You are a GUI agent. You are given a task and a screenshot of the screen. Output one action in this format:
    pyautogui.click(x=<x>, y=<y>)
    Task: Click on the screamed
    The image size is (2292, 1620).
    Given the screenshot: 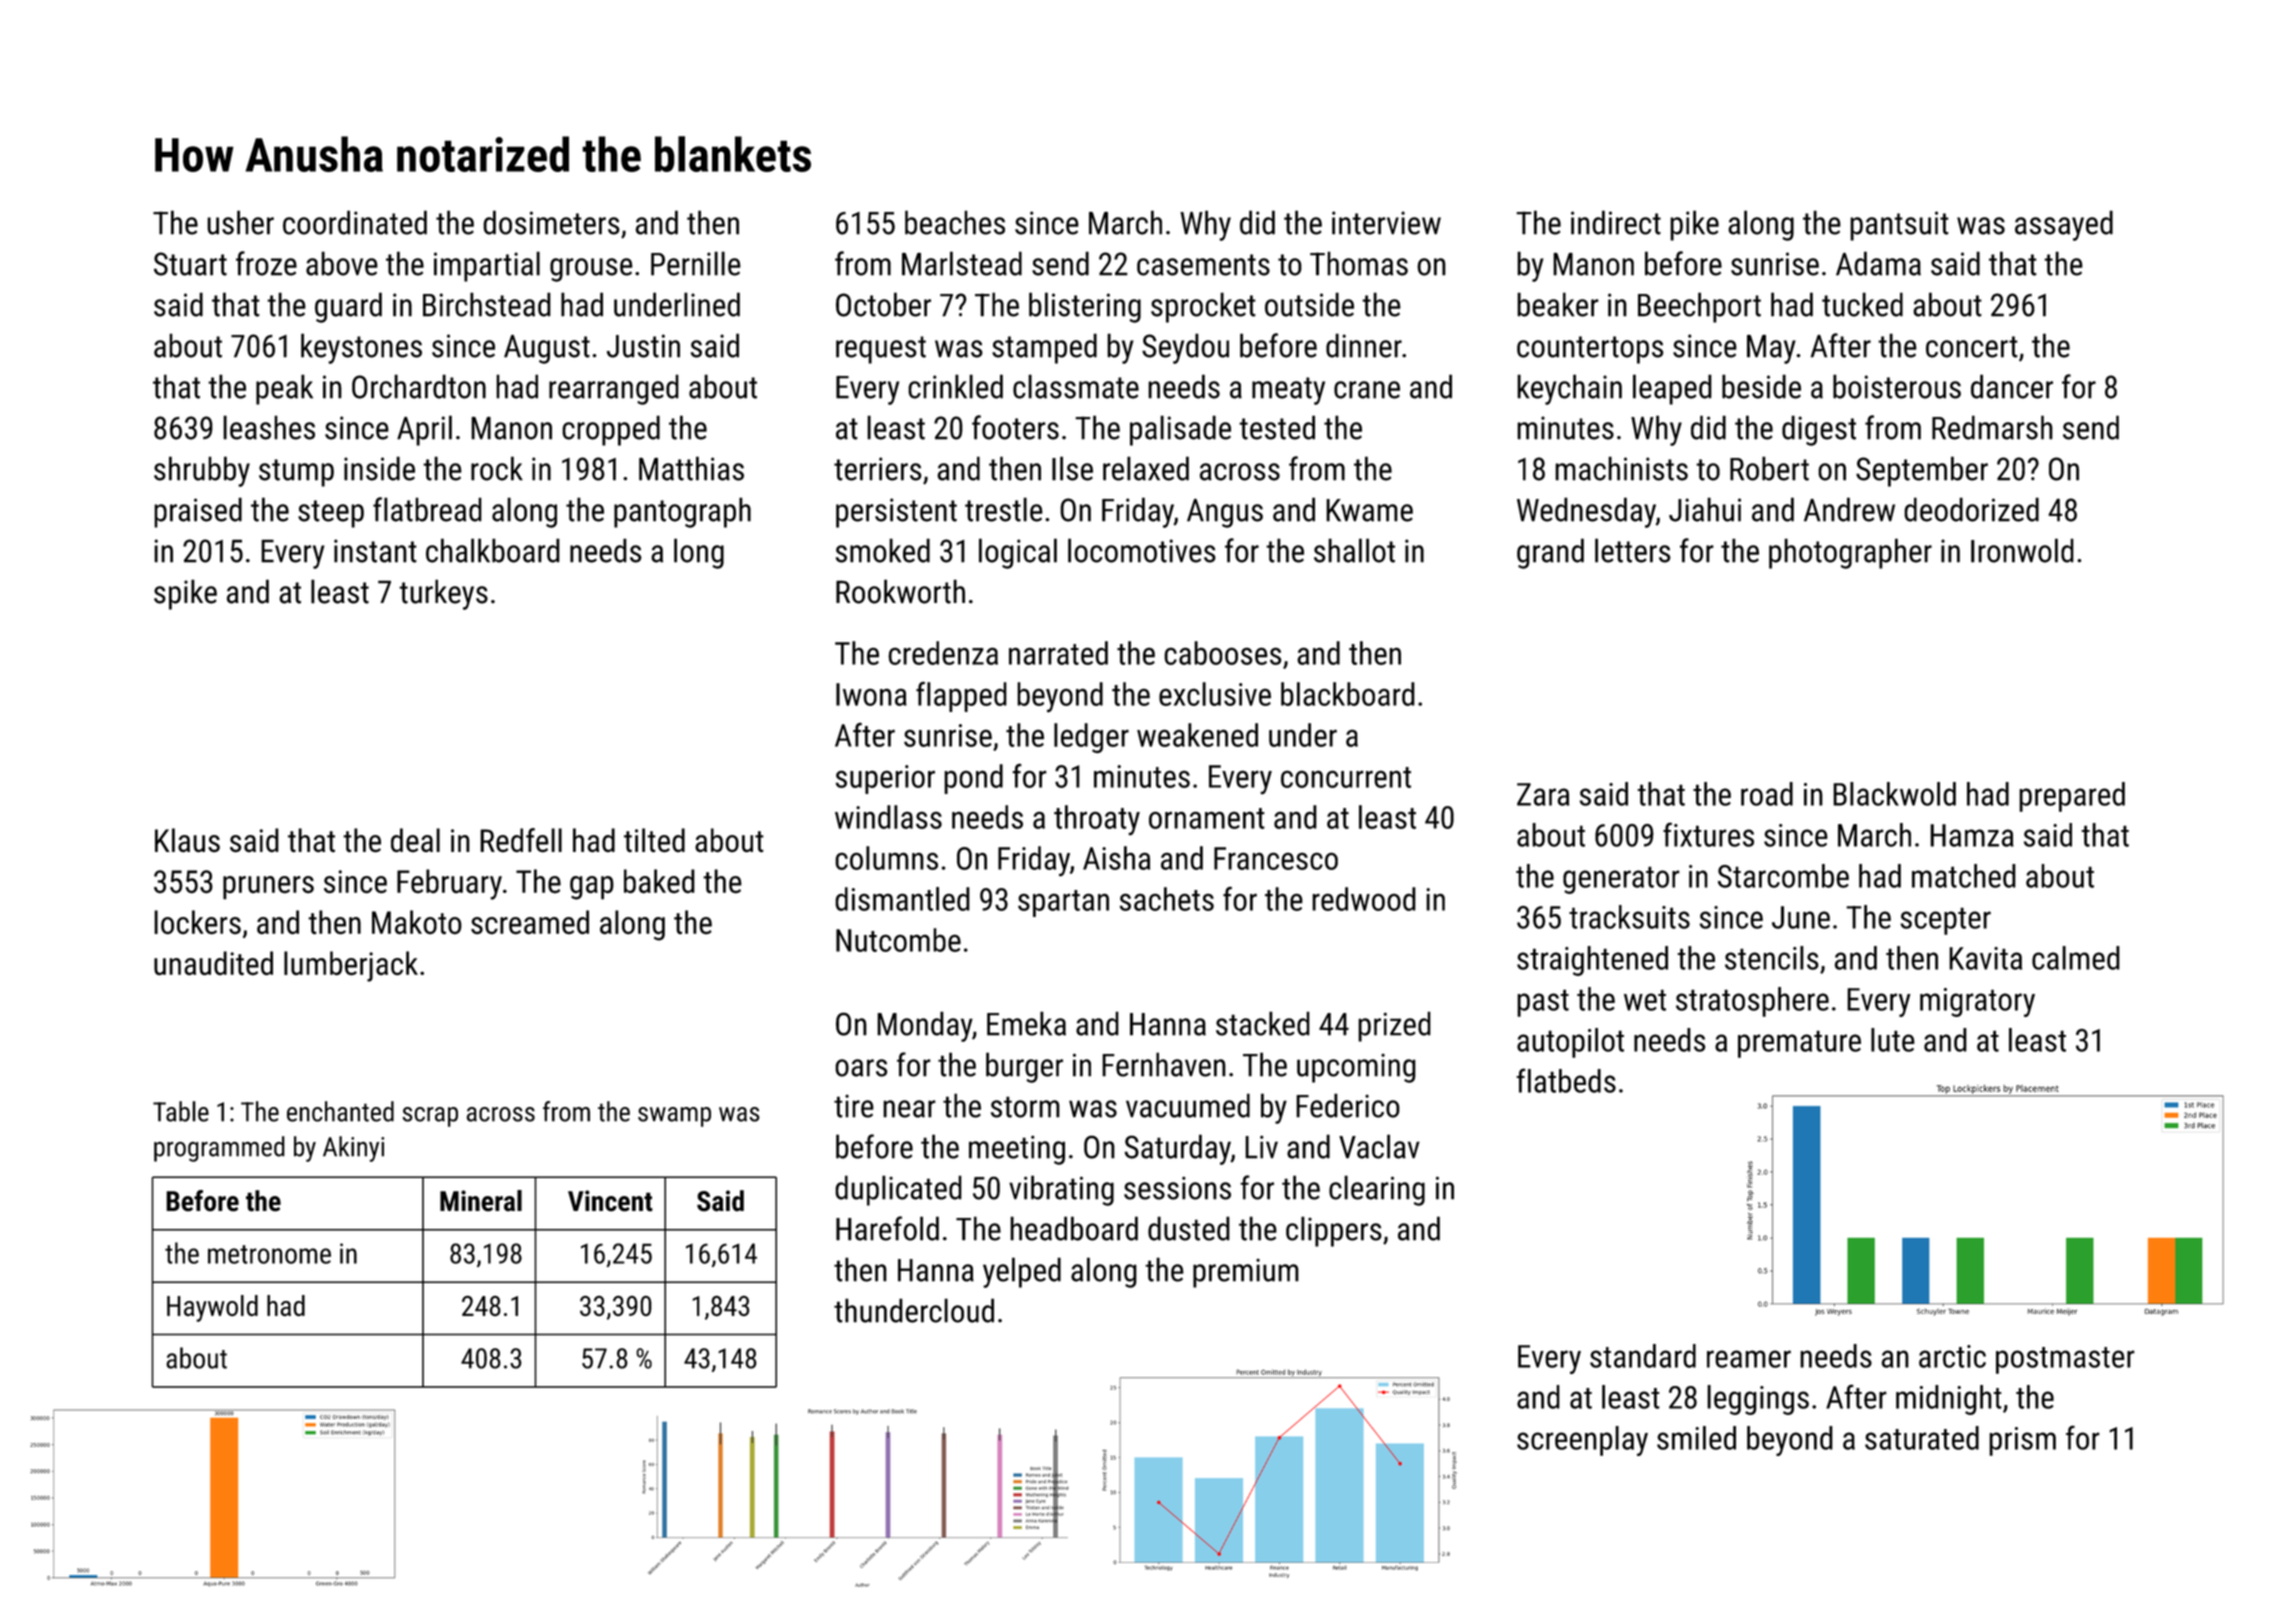 What is the action you would take?
    pyautogui.click(x=530, y=922)
